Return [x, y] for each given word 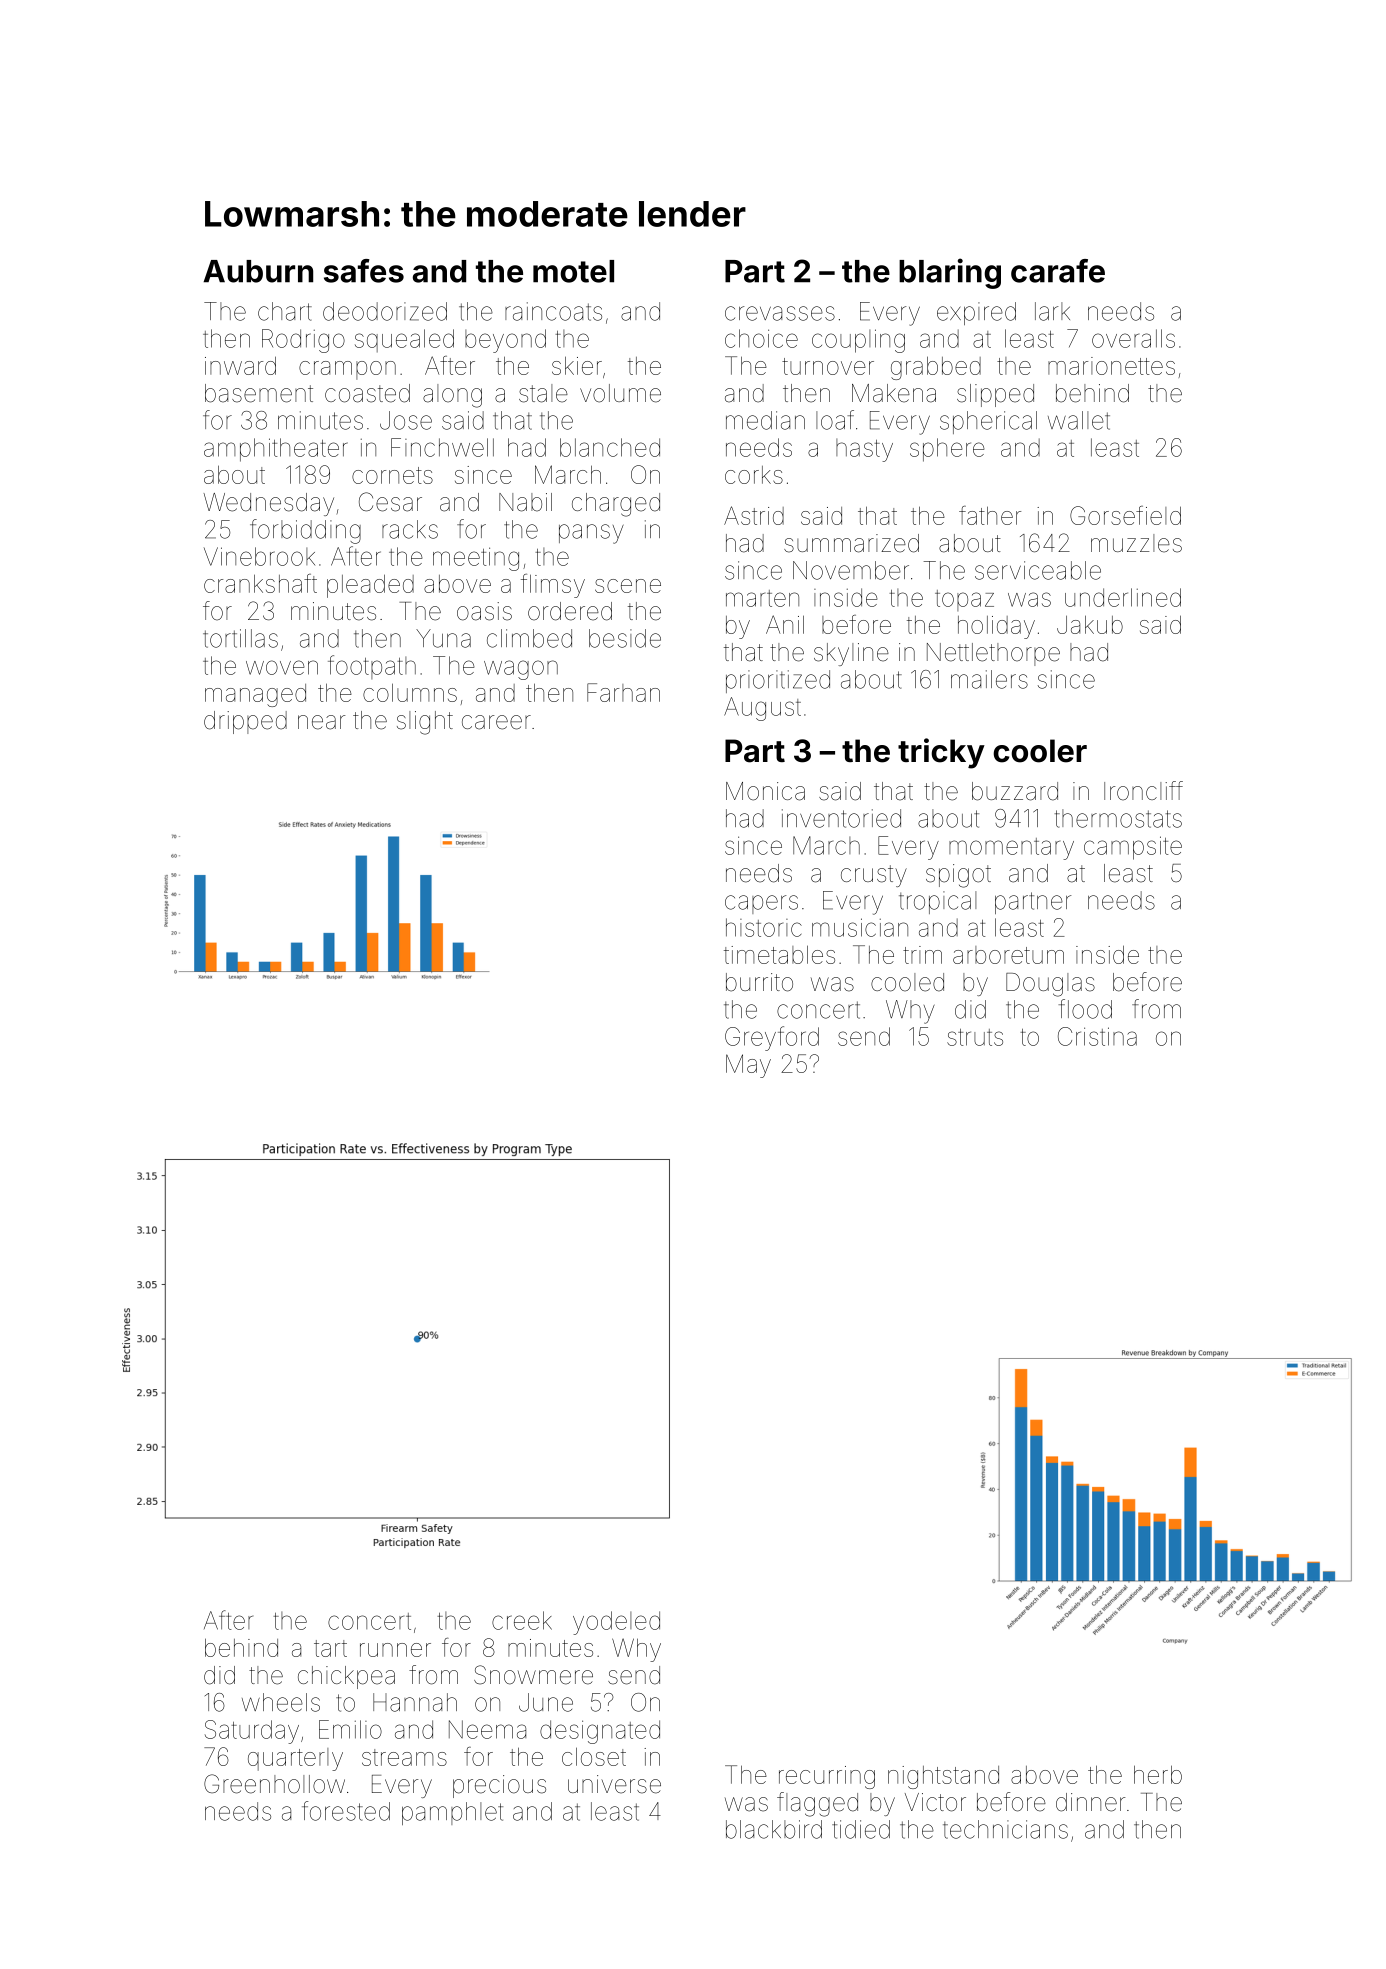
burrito [759, 982]
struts [975, 1037]
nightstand [943, 1777]
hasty [864, 450]
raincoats [553, 311]
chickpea [346, 1677]
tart [330, 1648]
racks [410, 529]
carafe [1058, 271]
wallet [1079, 420]
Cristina [1097, 1036]
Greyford [772, 1038]
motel [573, 271]
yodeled [616, 1623]
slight [425, 723]
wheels [281, 1702]
